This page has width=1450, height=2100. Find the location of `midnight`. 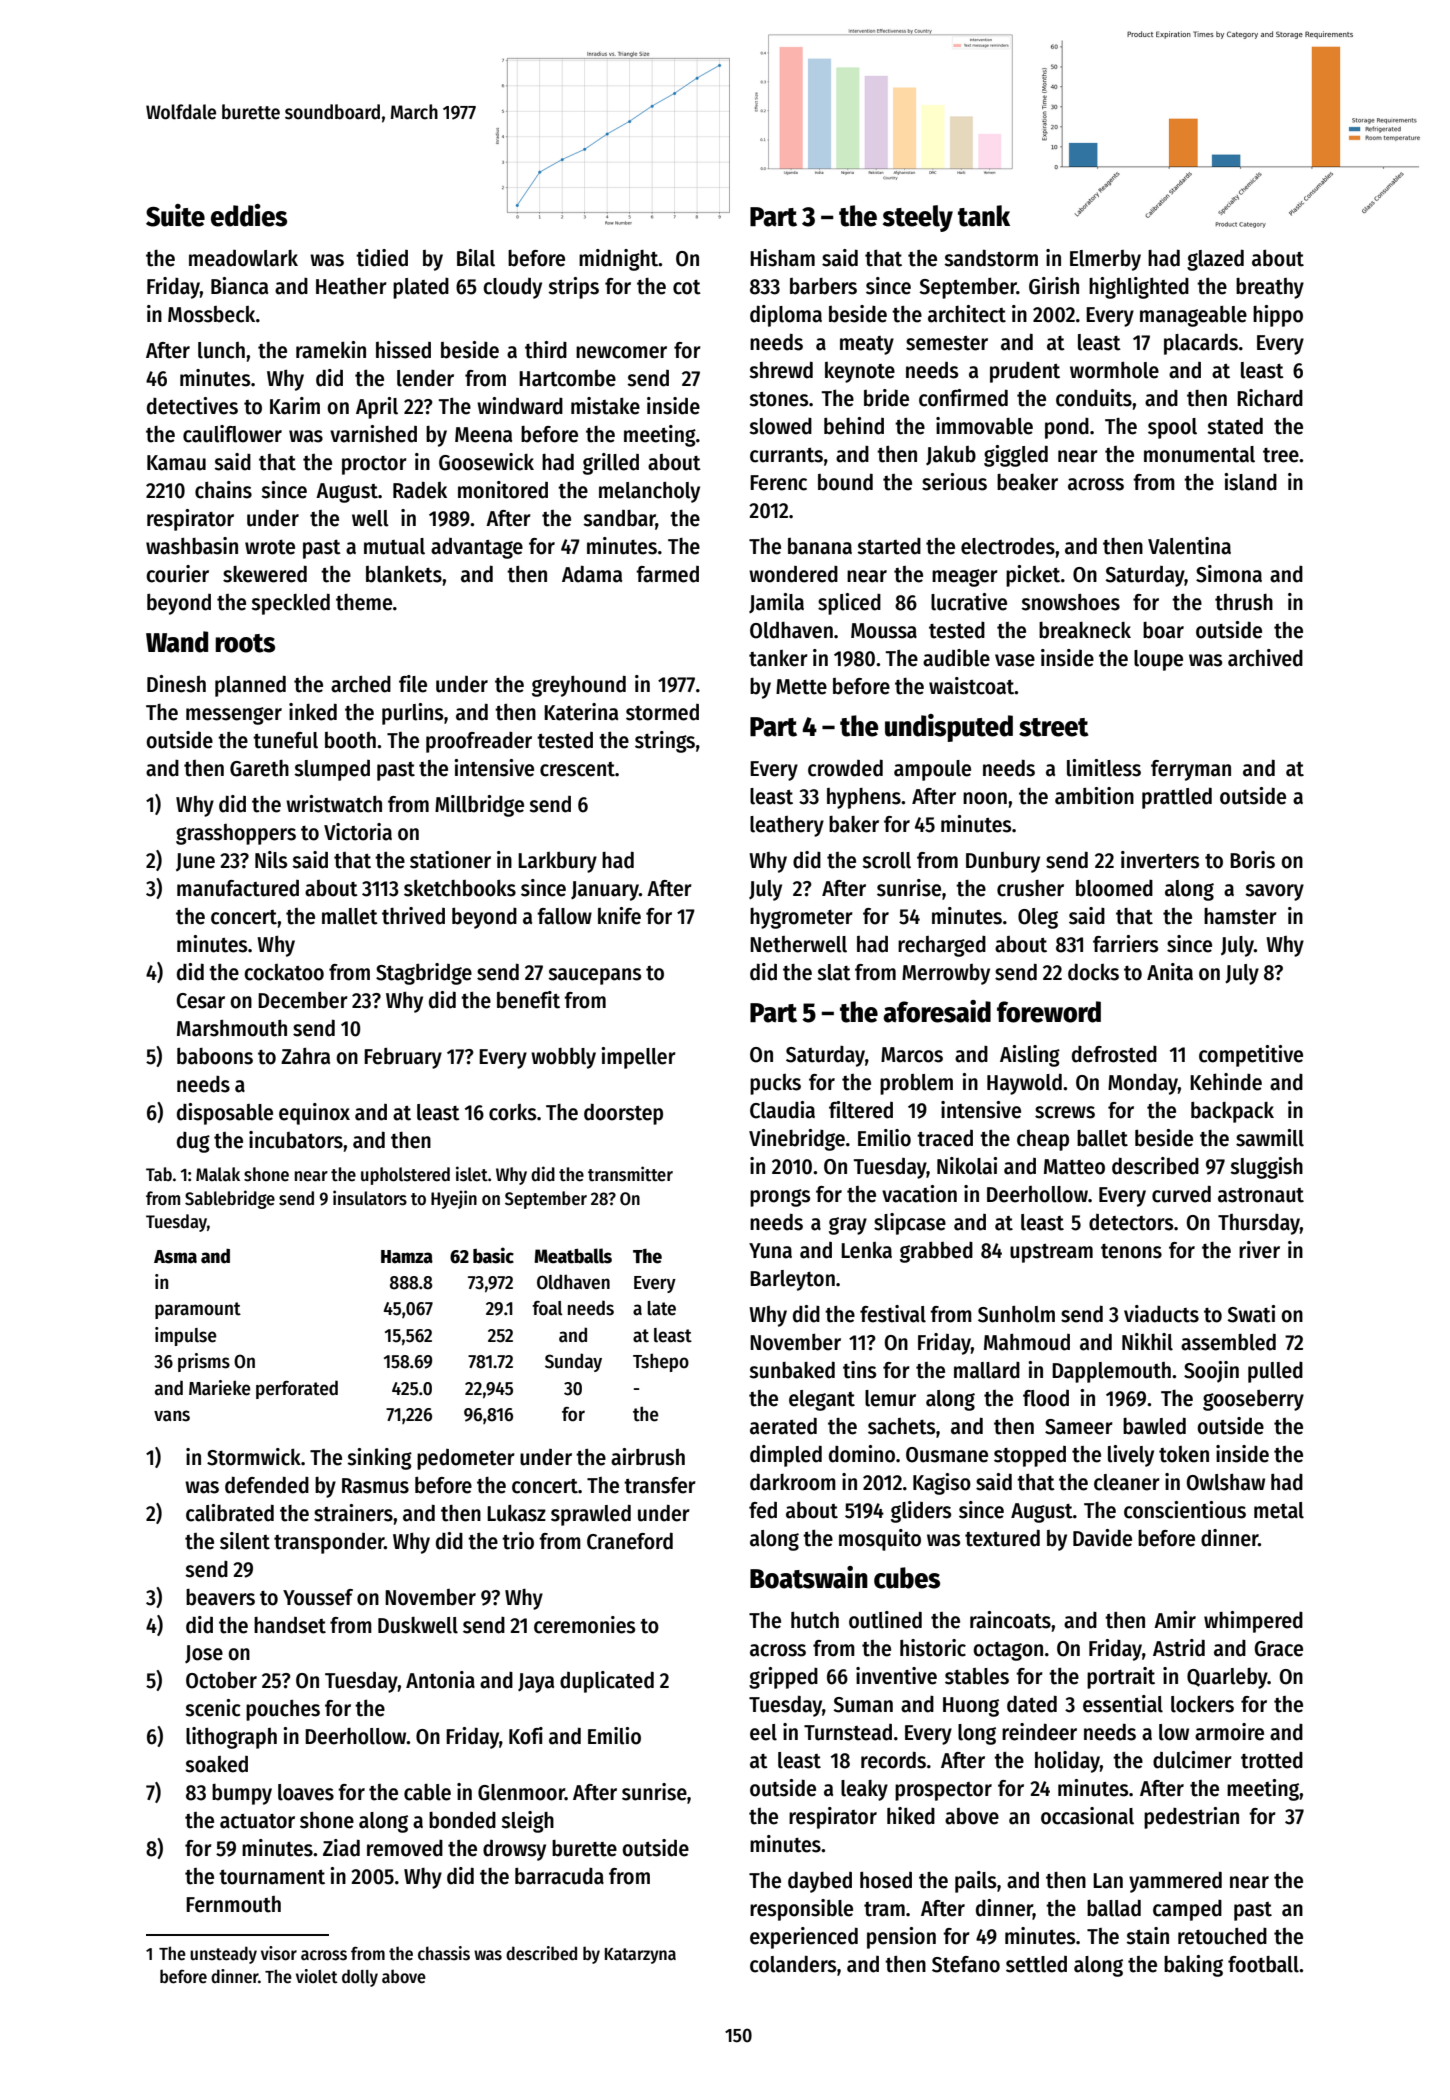

midnight is located at coordinates (619, 260).
